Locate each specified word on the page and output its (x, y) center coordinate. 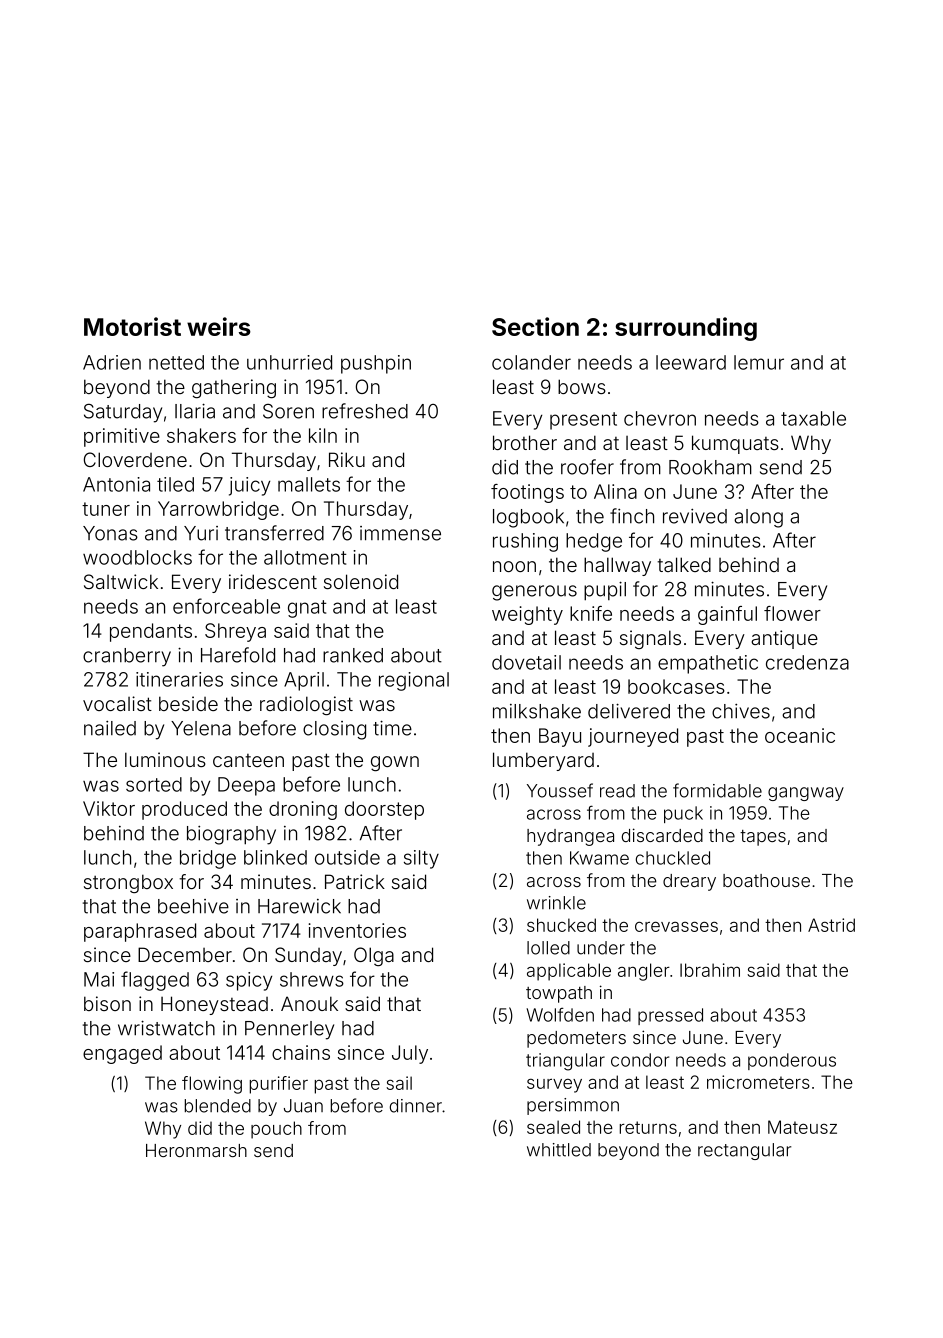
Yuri (201, 533)
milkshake (537, 711)
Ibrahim (710, 970)
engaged (122, 1054)
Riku (347, 459)
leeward (691, 362)
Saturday (123, 413)
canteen (248, 760)
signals (650, 639)
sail (399, 1083)
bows (582, 386)
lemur (759, 362)
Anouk (309, 1003)
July (410, 1054)
